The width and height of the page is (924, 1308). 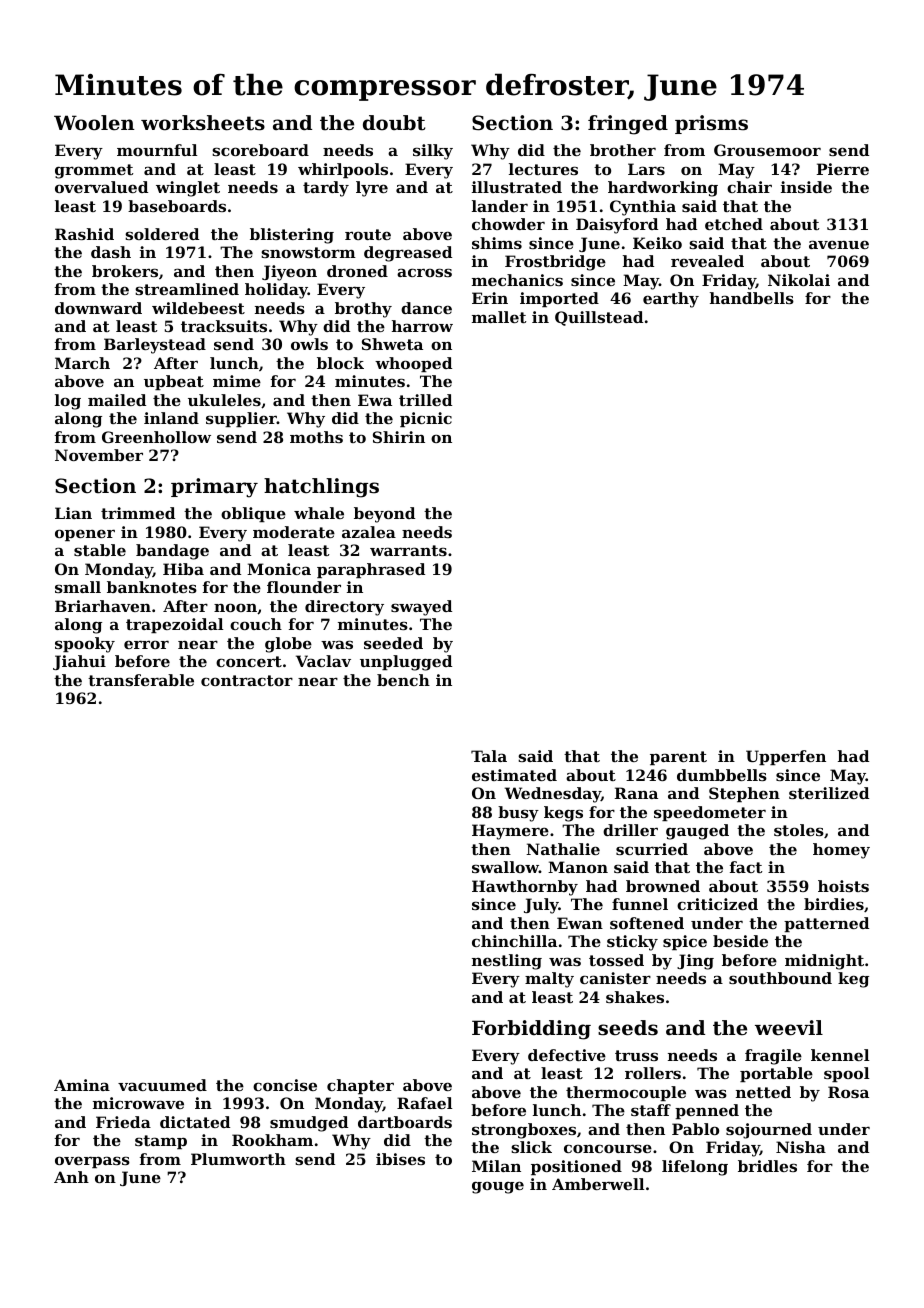 I want to click on worksheets, so click(x=203, y=123).
